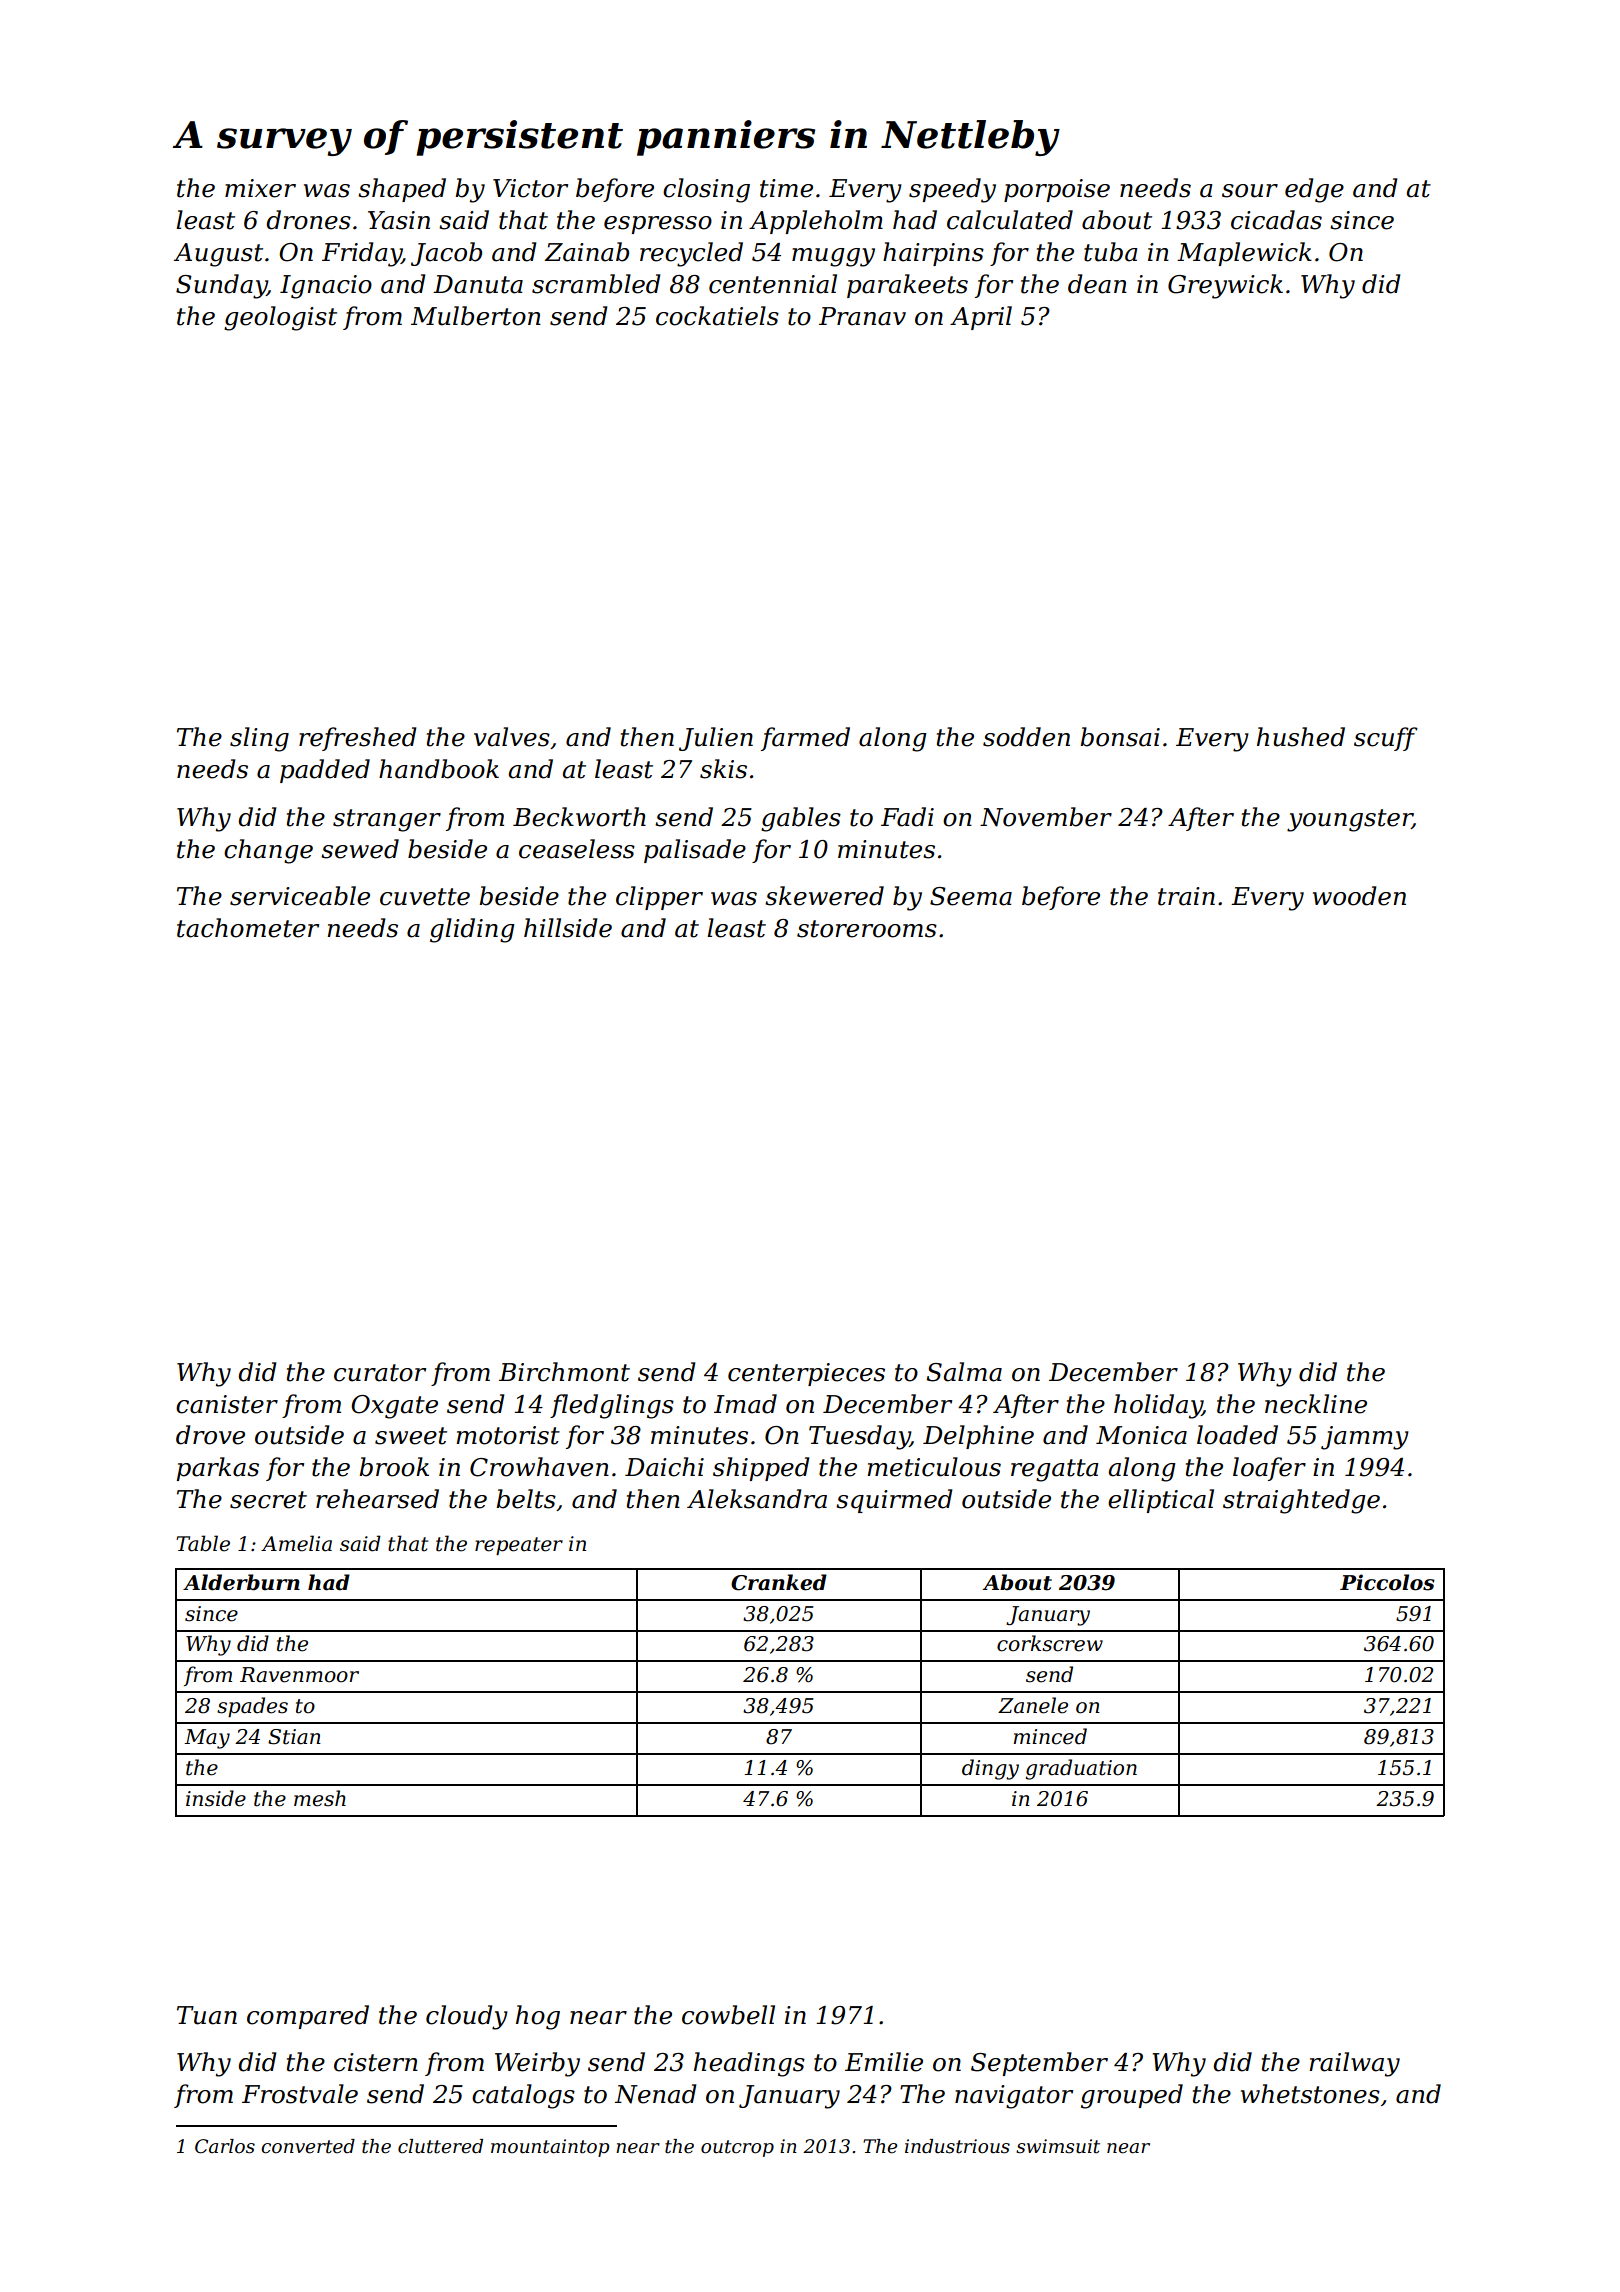 The width and height of the image is (1620, 2292). What do you see at coordinates (380, 1373) in the image?
I see `curator` at bounding box center [380, 1373].
